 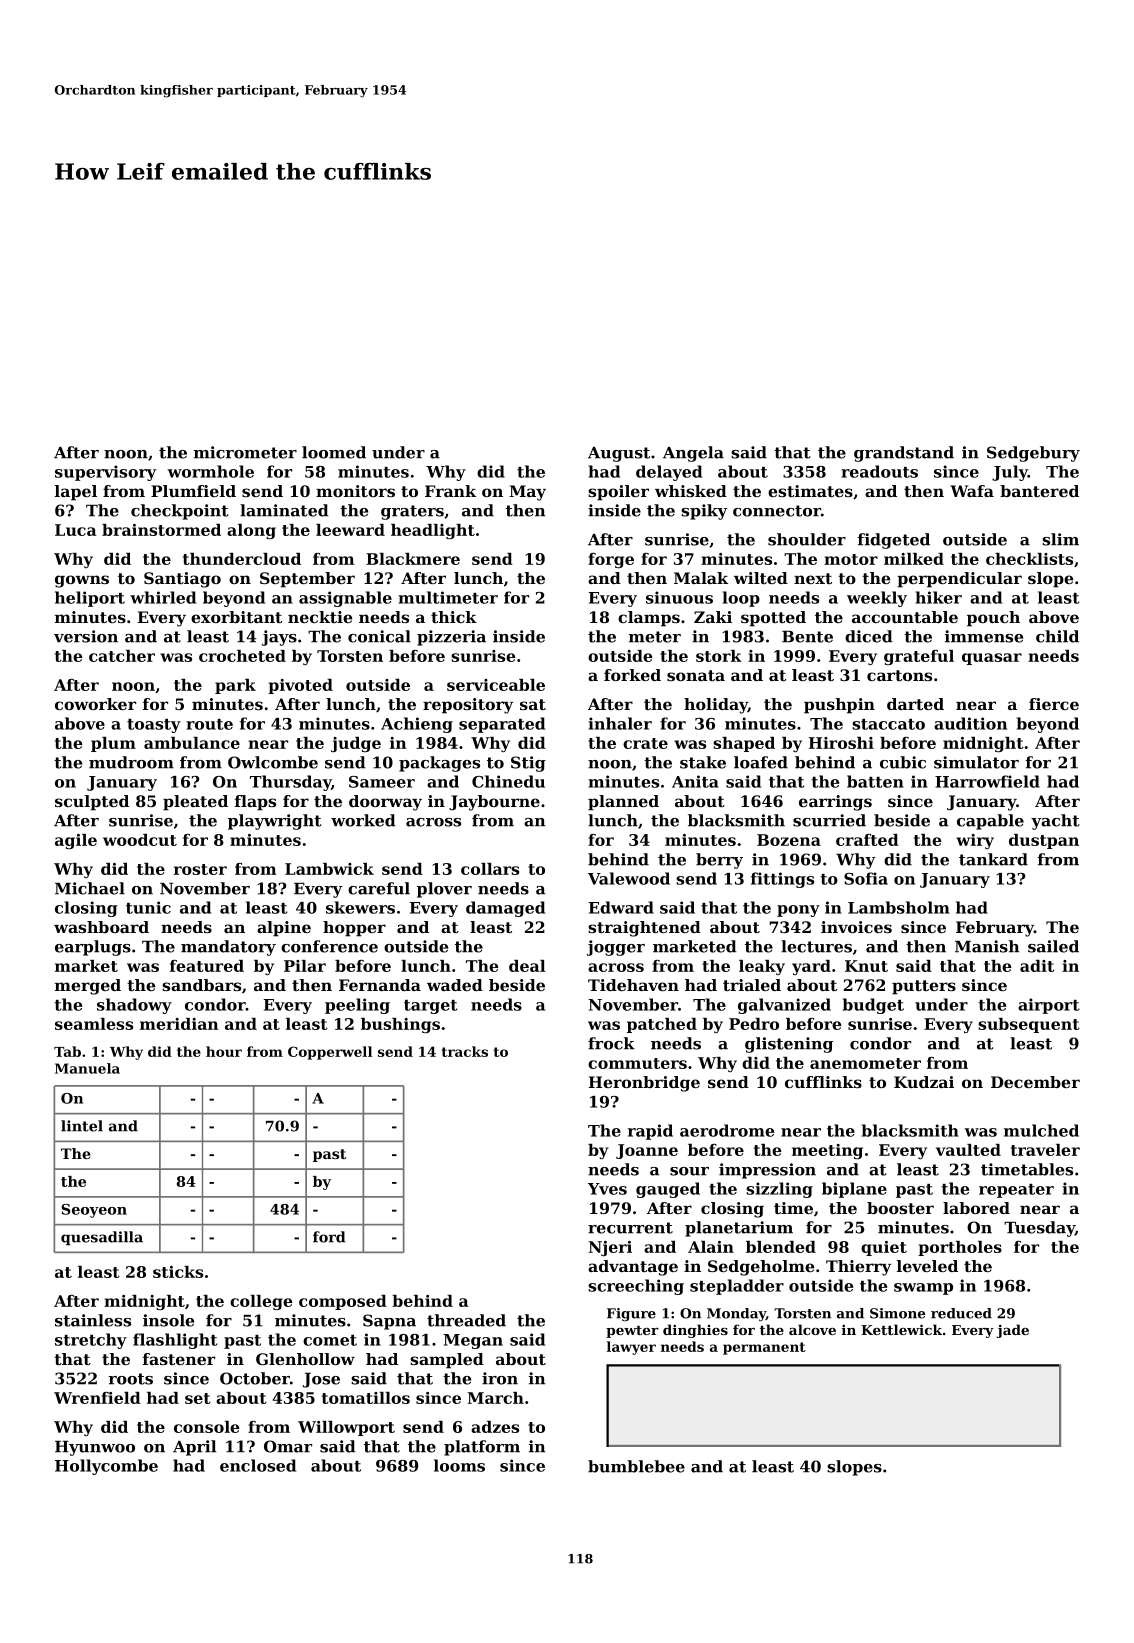 What do you see at coordinates (105, 473) in the document?
I see `supervisory` at bounding box center [105, 473].
